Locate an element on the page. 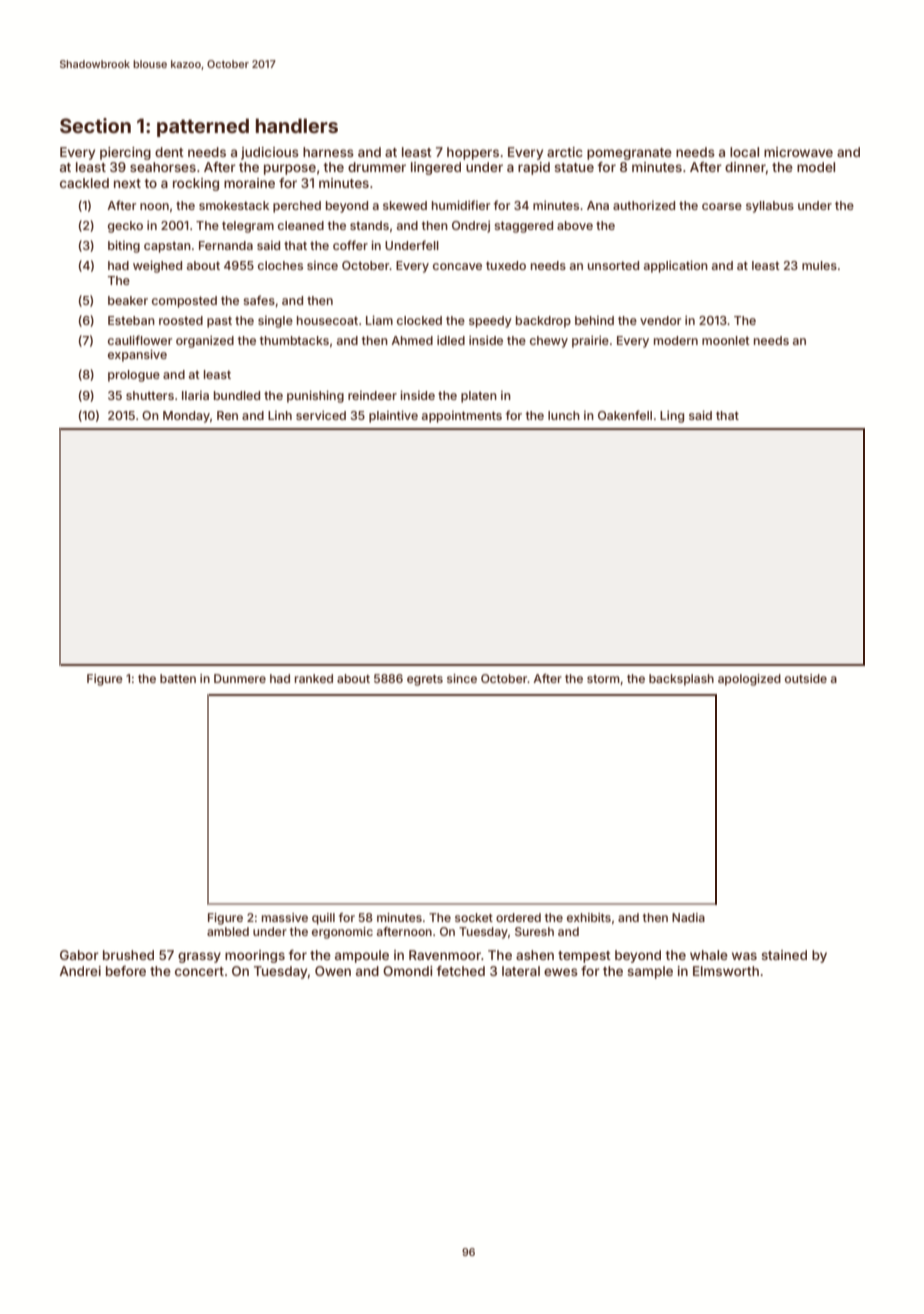 This page has width=924, height=1314. backsplash is located at coordinates (681, 680).
